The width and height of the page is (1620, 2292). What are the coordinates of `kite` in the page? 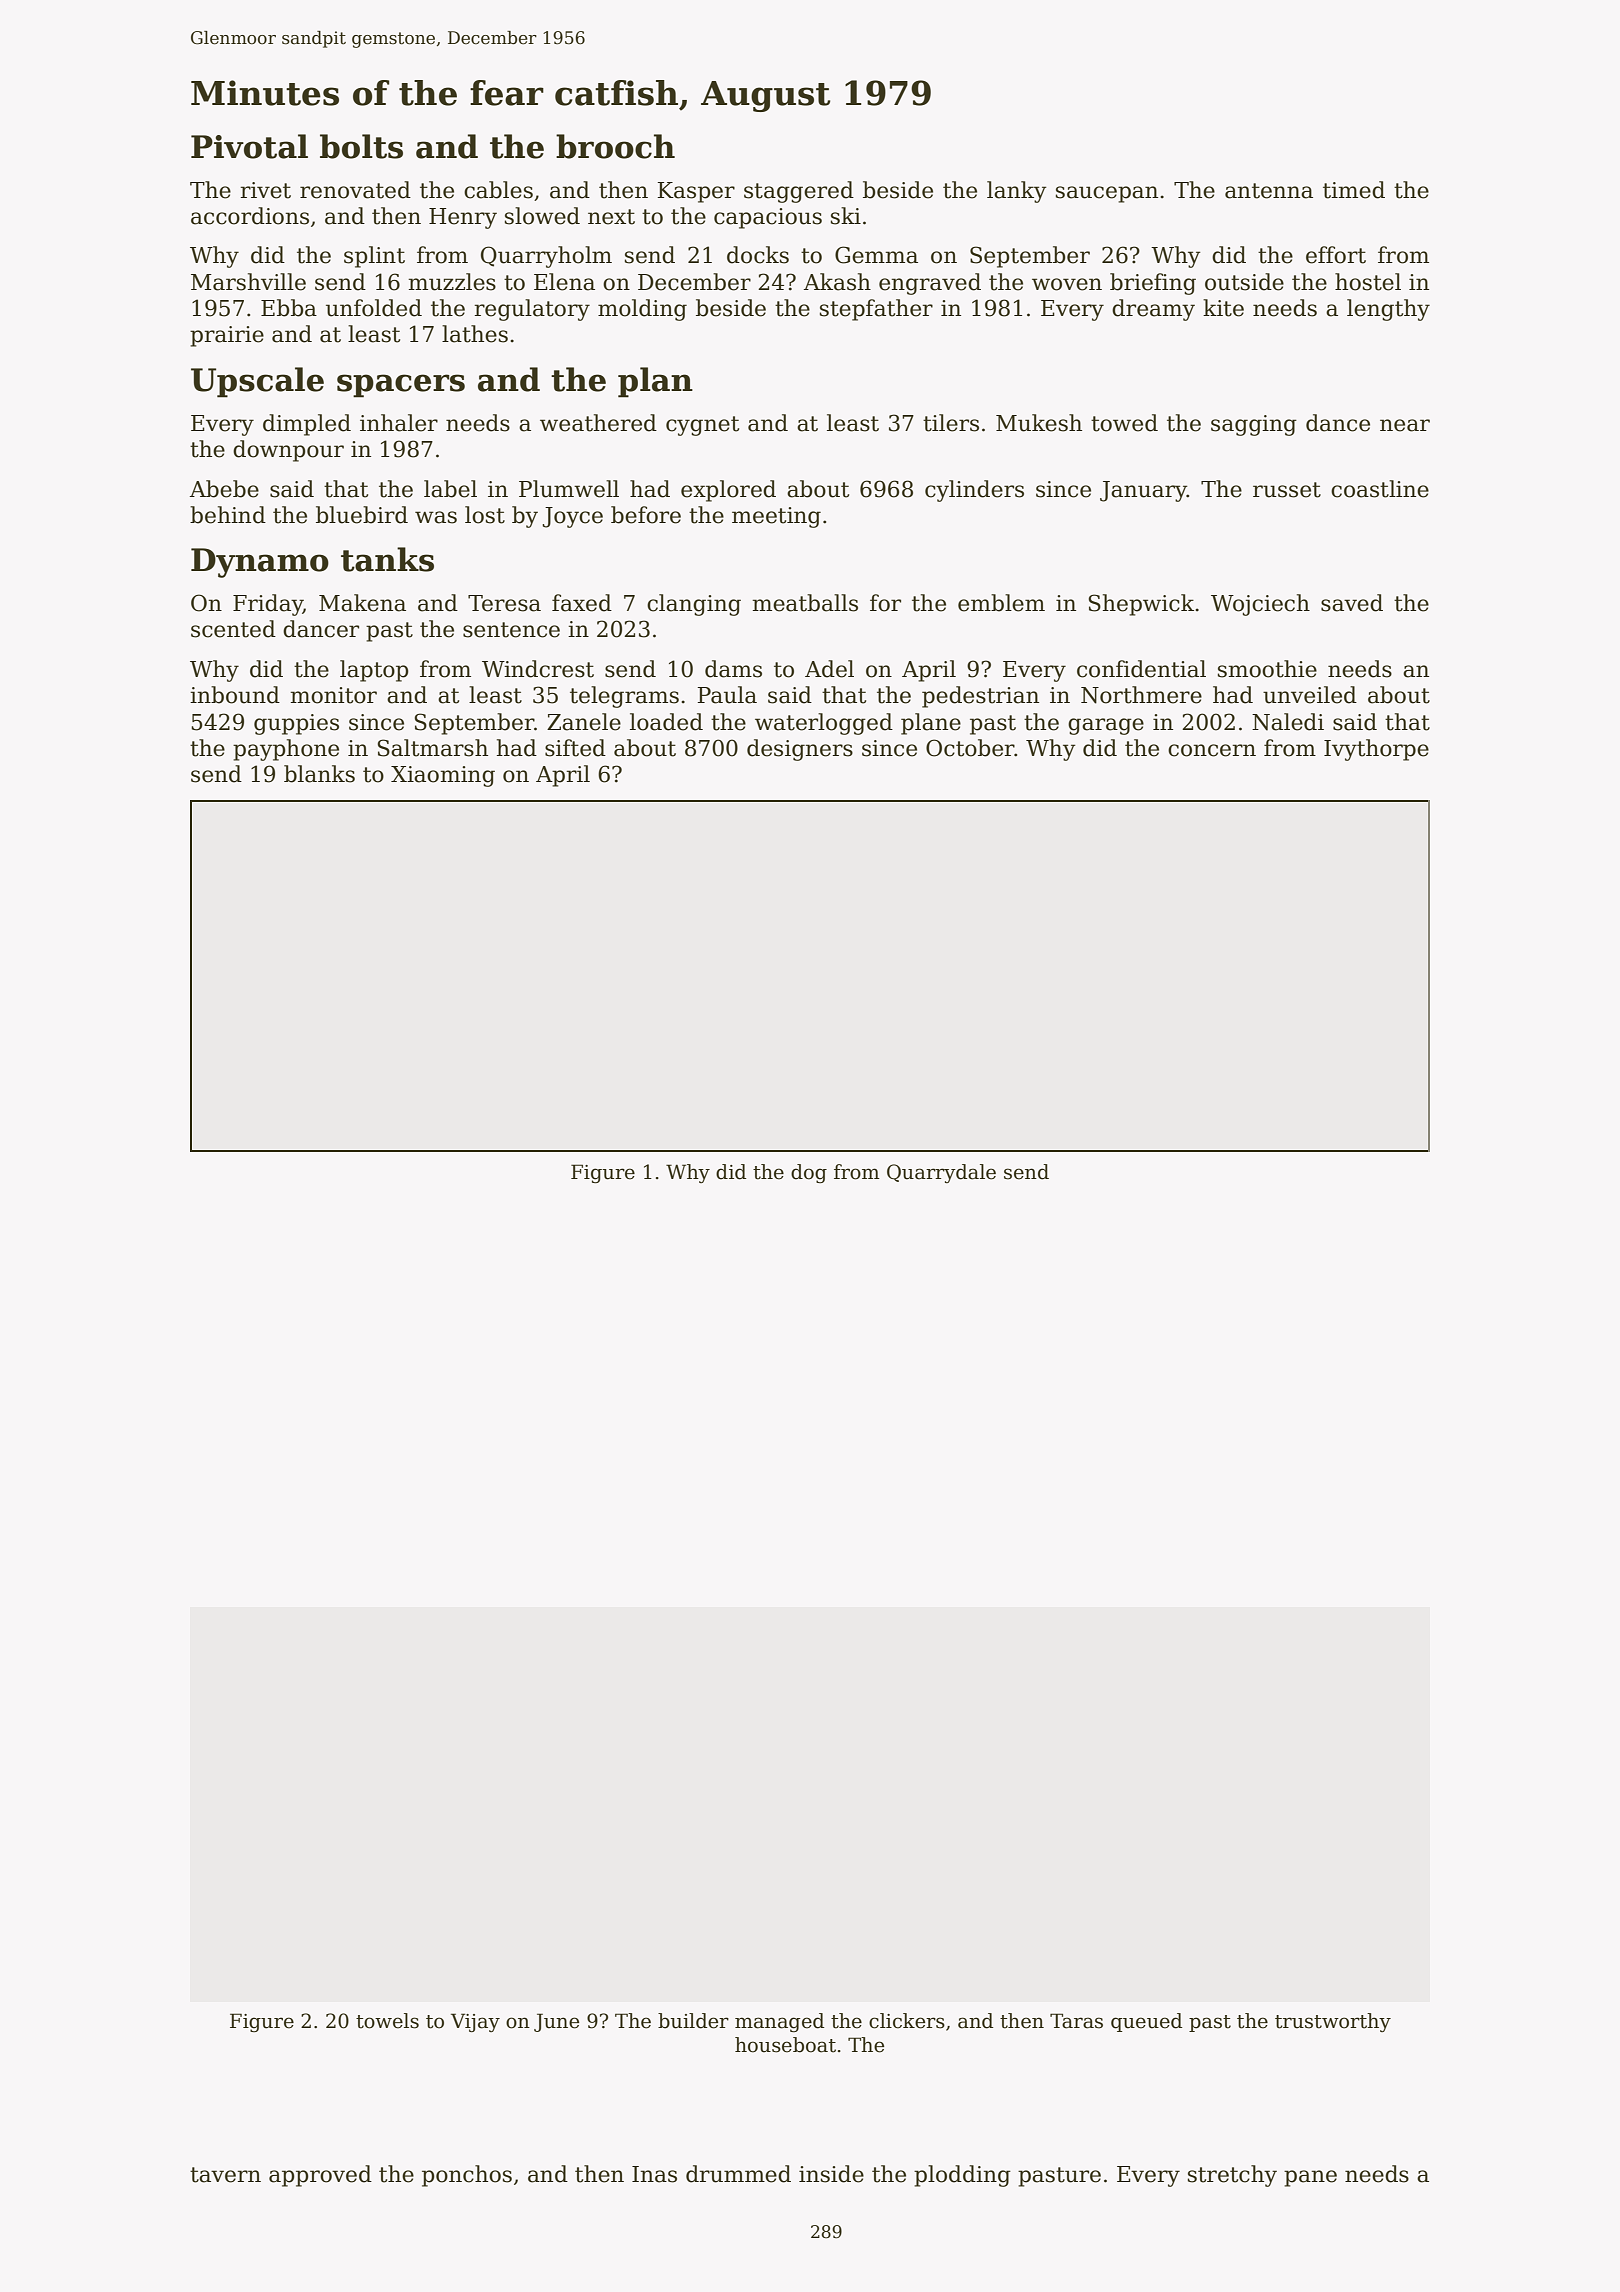 It's located at (1223, 308).
